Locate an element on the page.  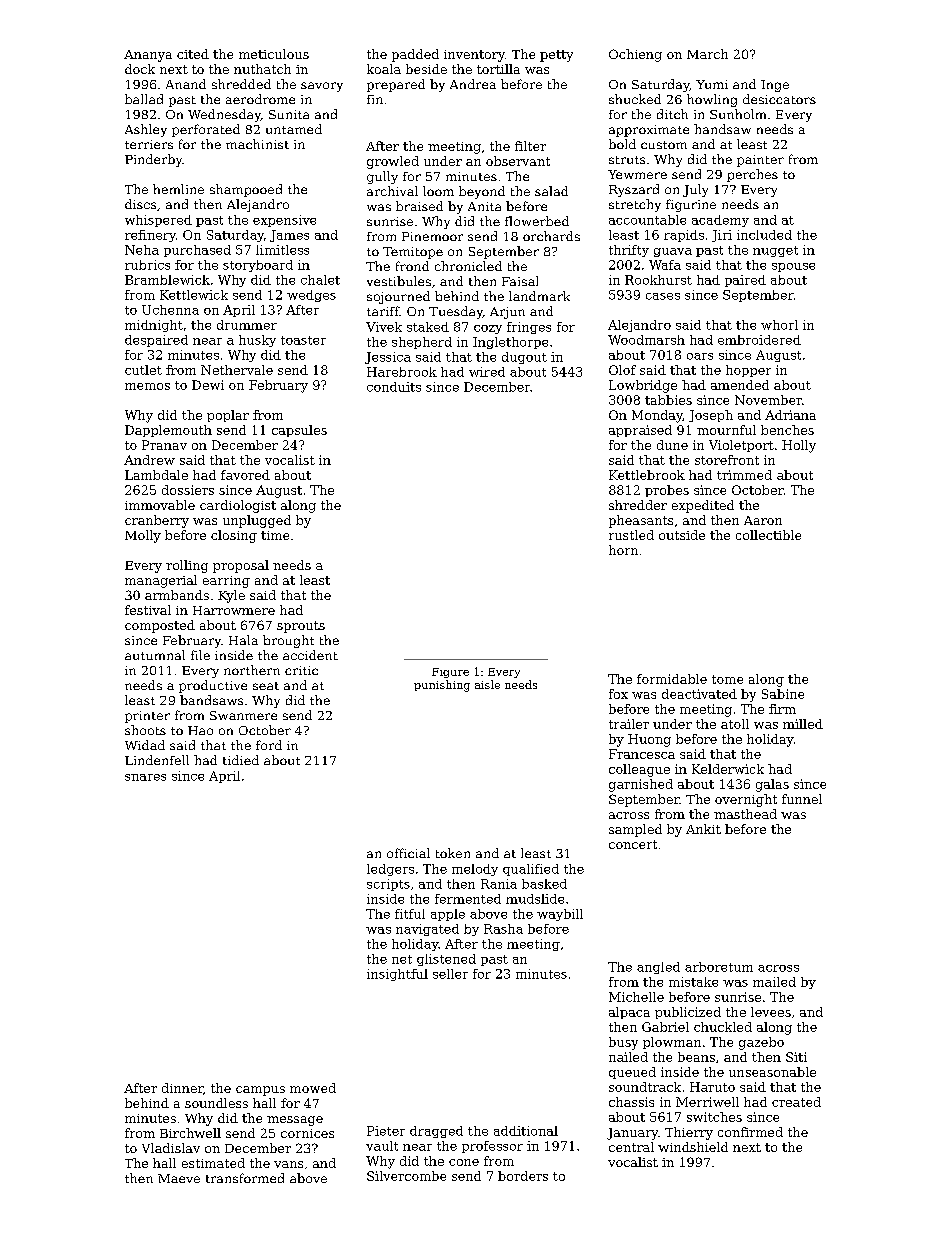
Sunholm is located at coordinates (738, 114).
